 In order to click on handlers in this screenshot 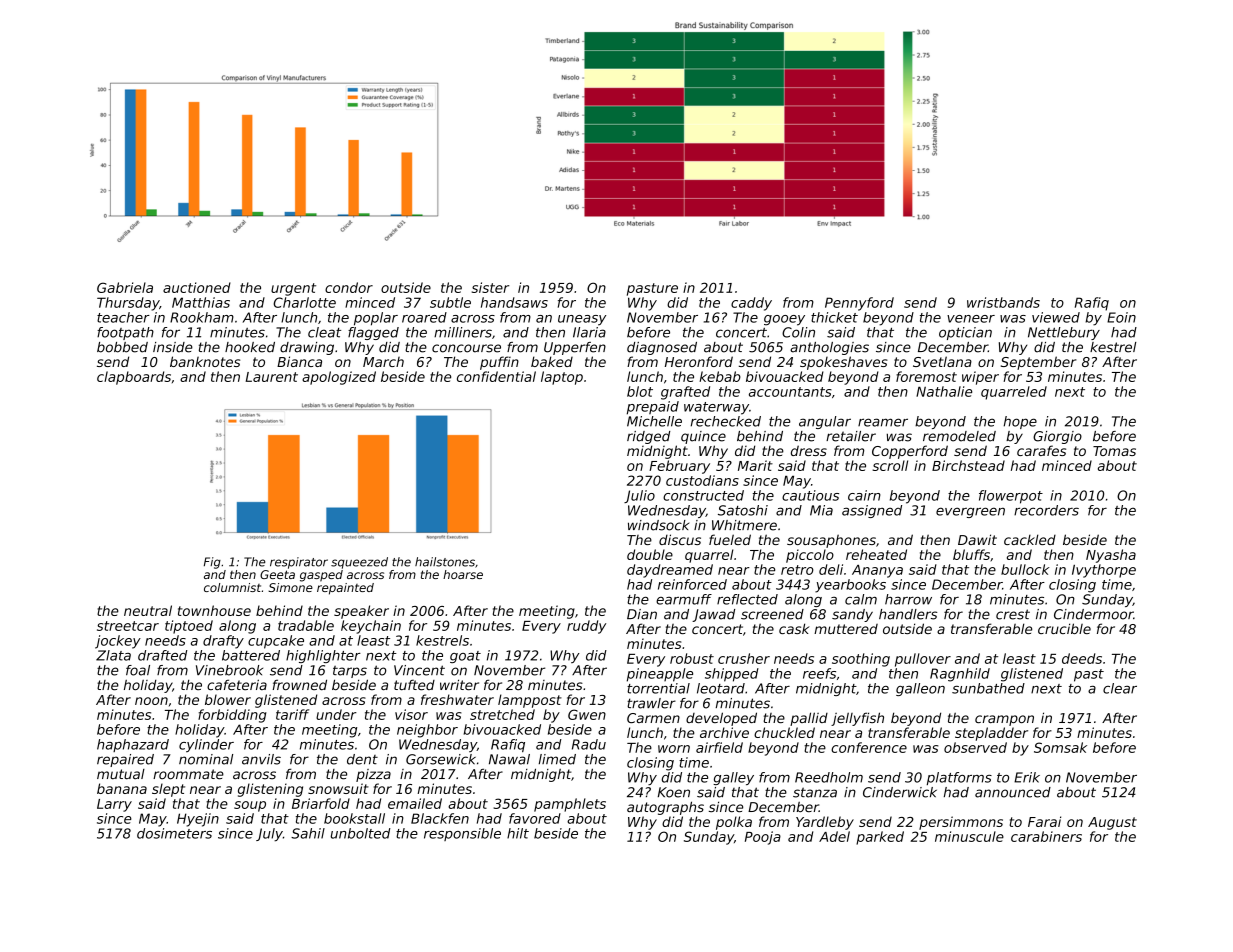, I will do `click(908, 614)`.
